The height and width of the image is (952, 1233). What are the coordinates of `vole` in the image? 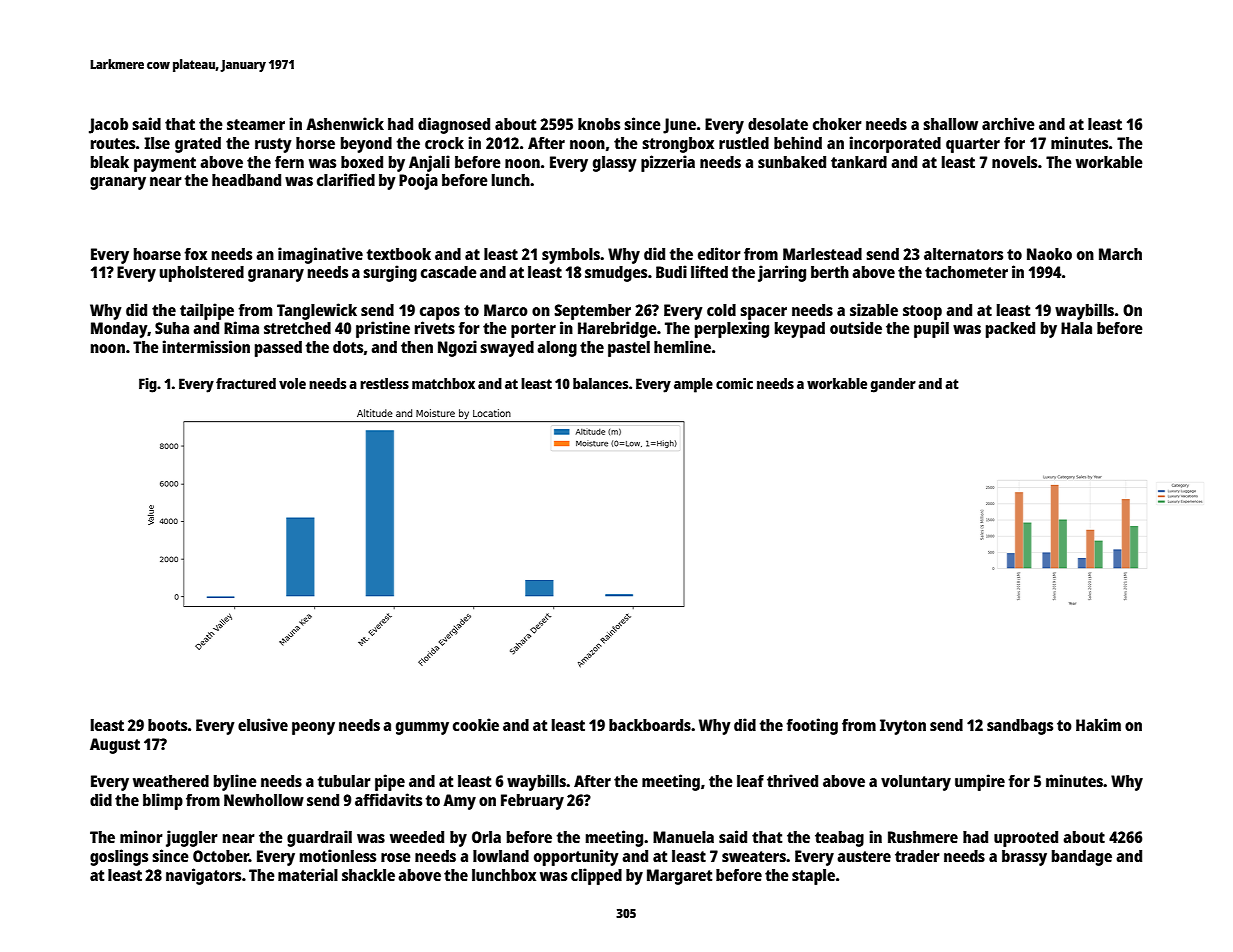 It's located at (292, 383).
